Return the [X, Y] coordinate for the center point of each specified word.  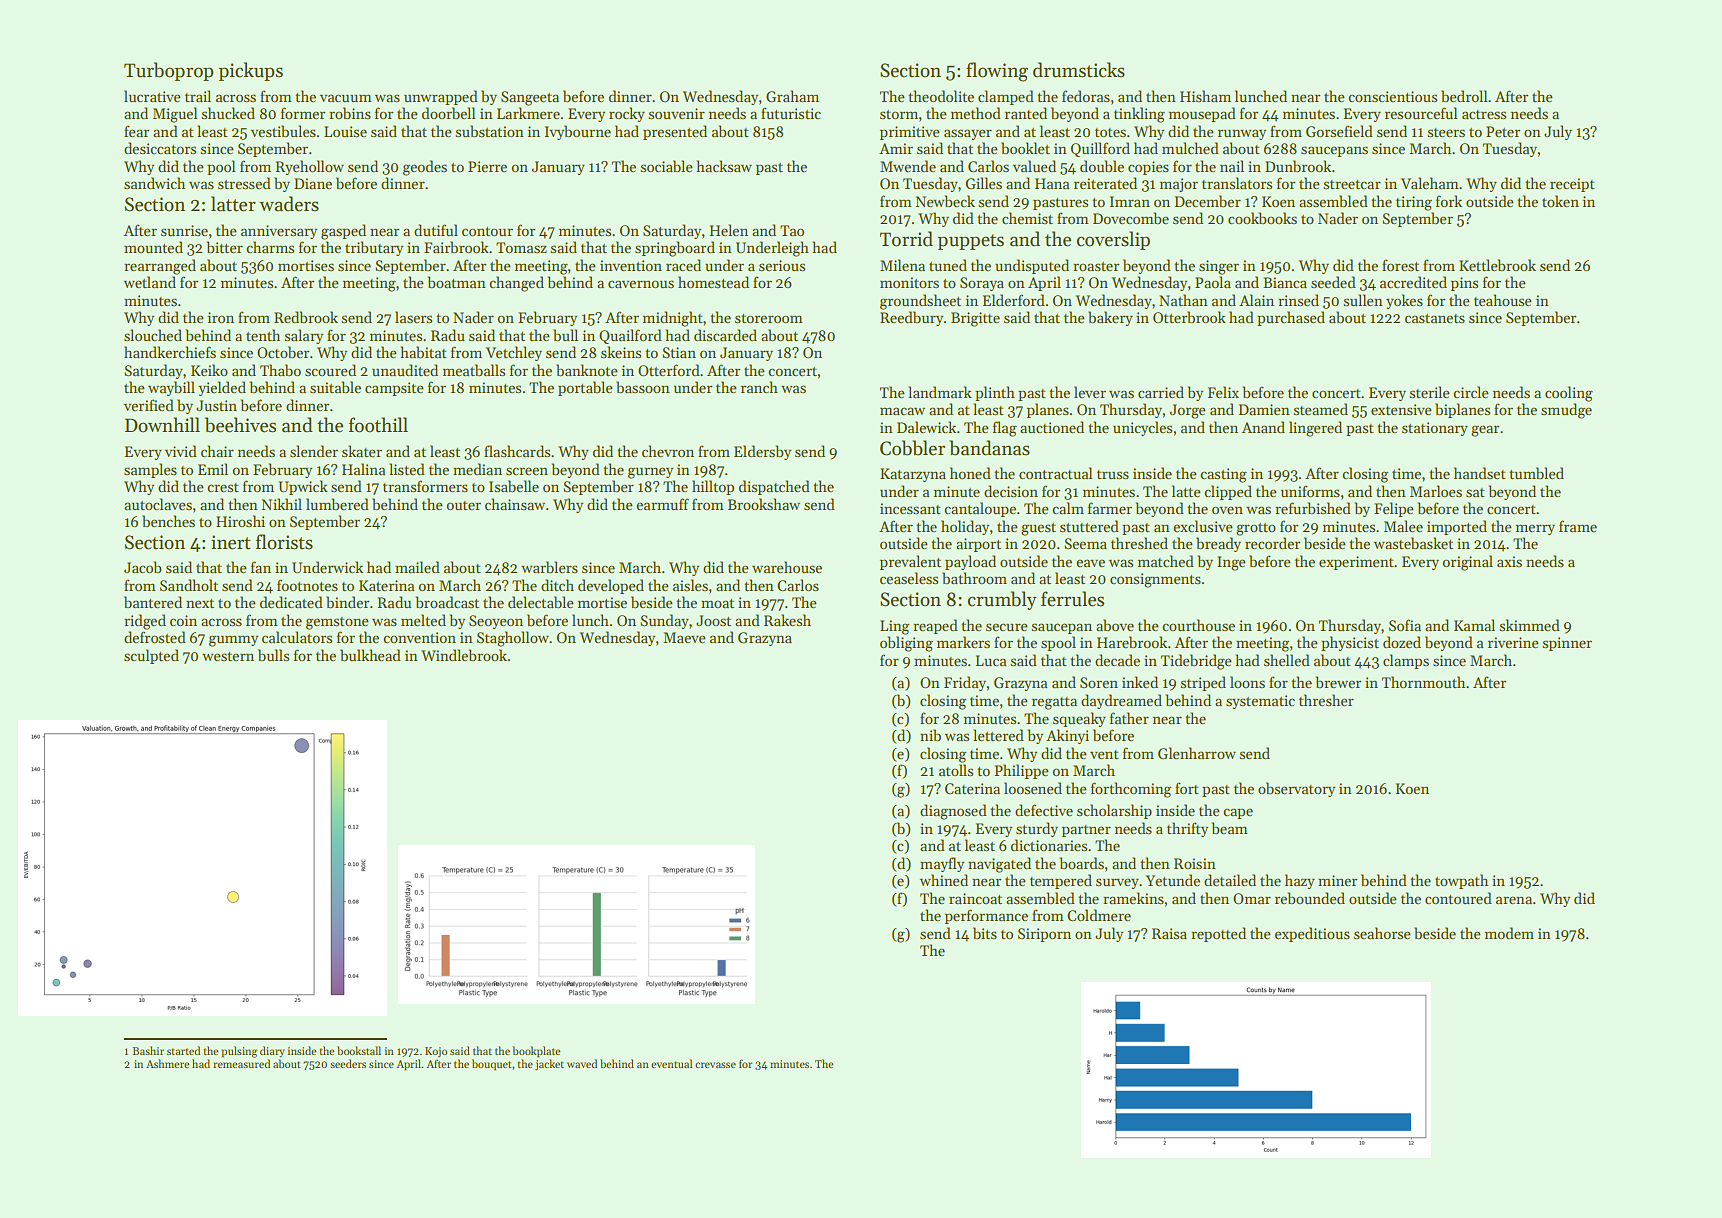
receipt [1572, 185]
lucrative [152, 96]
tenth [263, 335]
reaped [935, 626]
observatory [1296, 789]
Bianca [1285, 282]
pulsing [239, 1052]
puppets [971, 242]
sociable [666, 166]
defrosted [155, 637]
